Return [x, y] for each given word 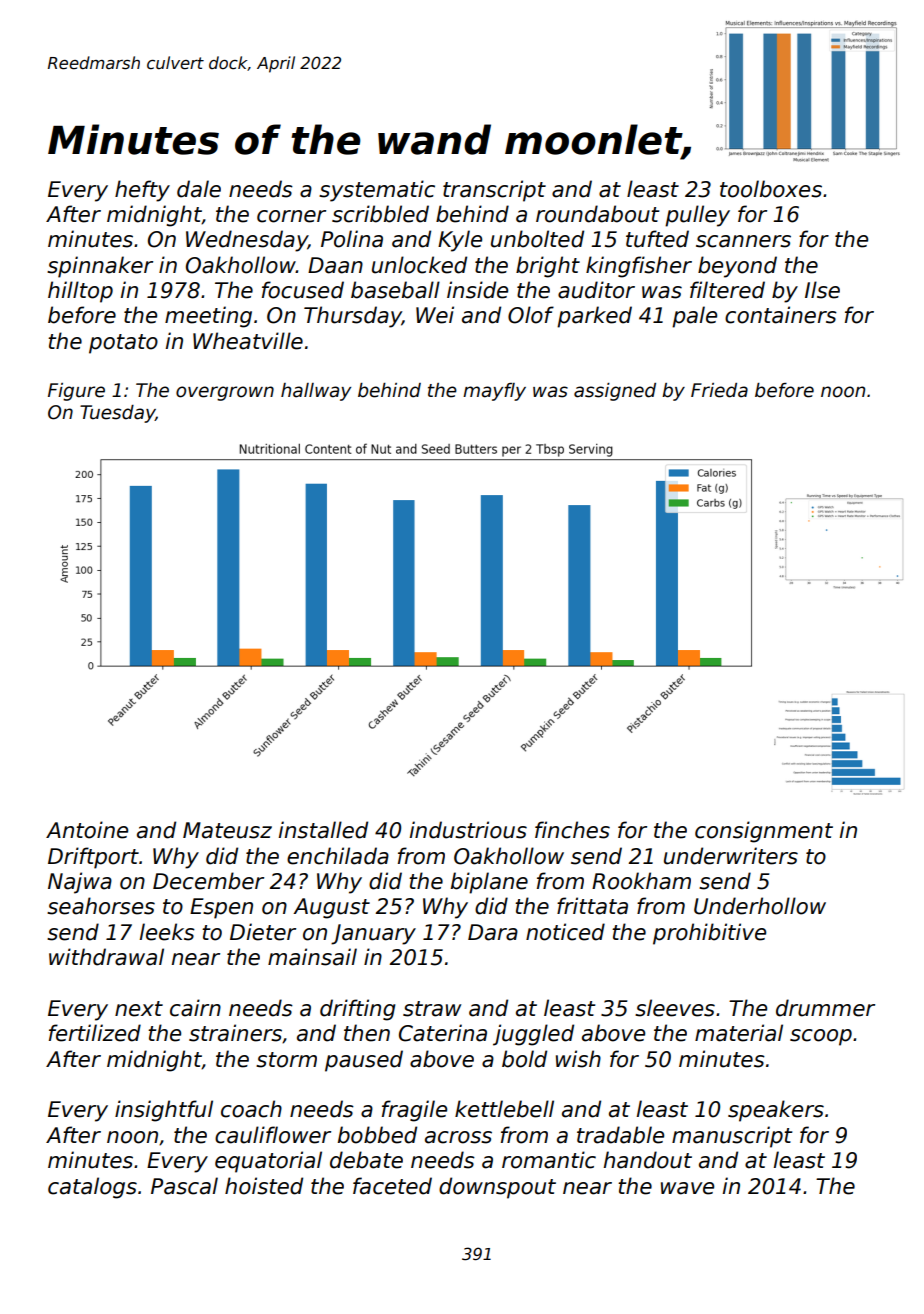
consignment [764, 832]
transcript [494, 191]
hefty [142, 191]
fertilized [95, 1033]
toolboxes [771, 189]
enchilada [338, 856]
